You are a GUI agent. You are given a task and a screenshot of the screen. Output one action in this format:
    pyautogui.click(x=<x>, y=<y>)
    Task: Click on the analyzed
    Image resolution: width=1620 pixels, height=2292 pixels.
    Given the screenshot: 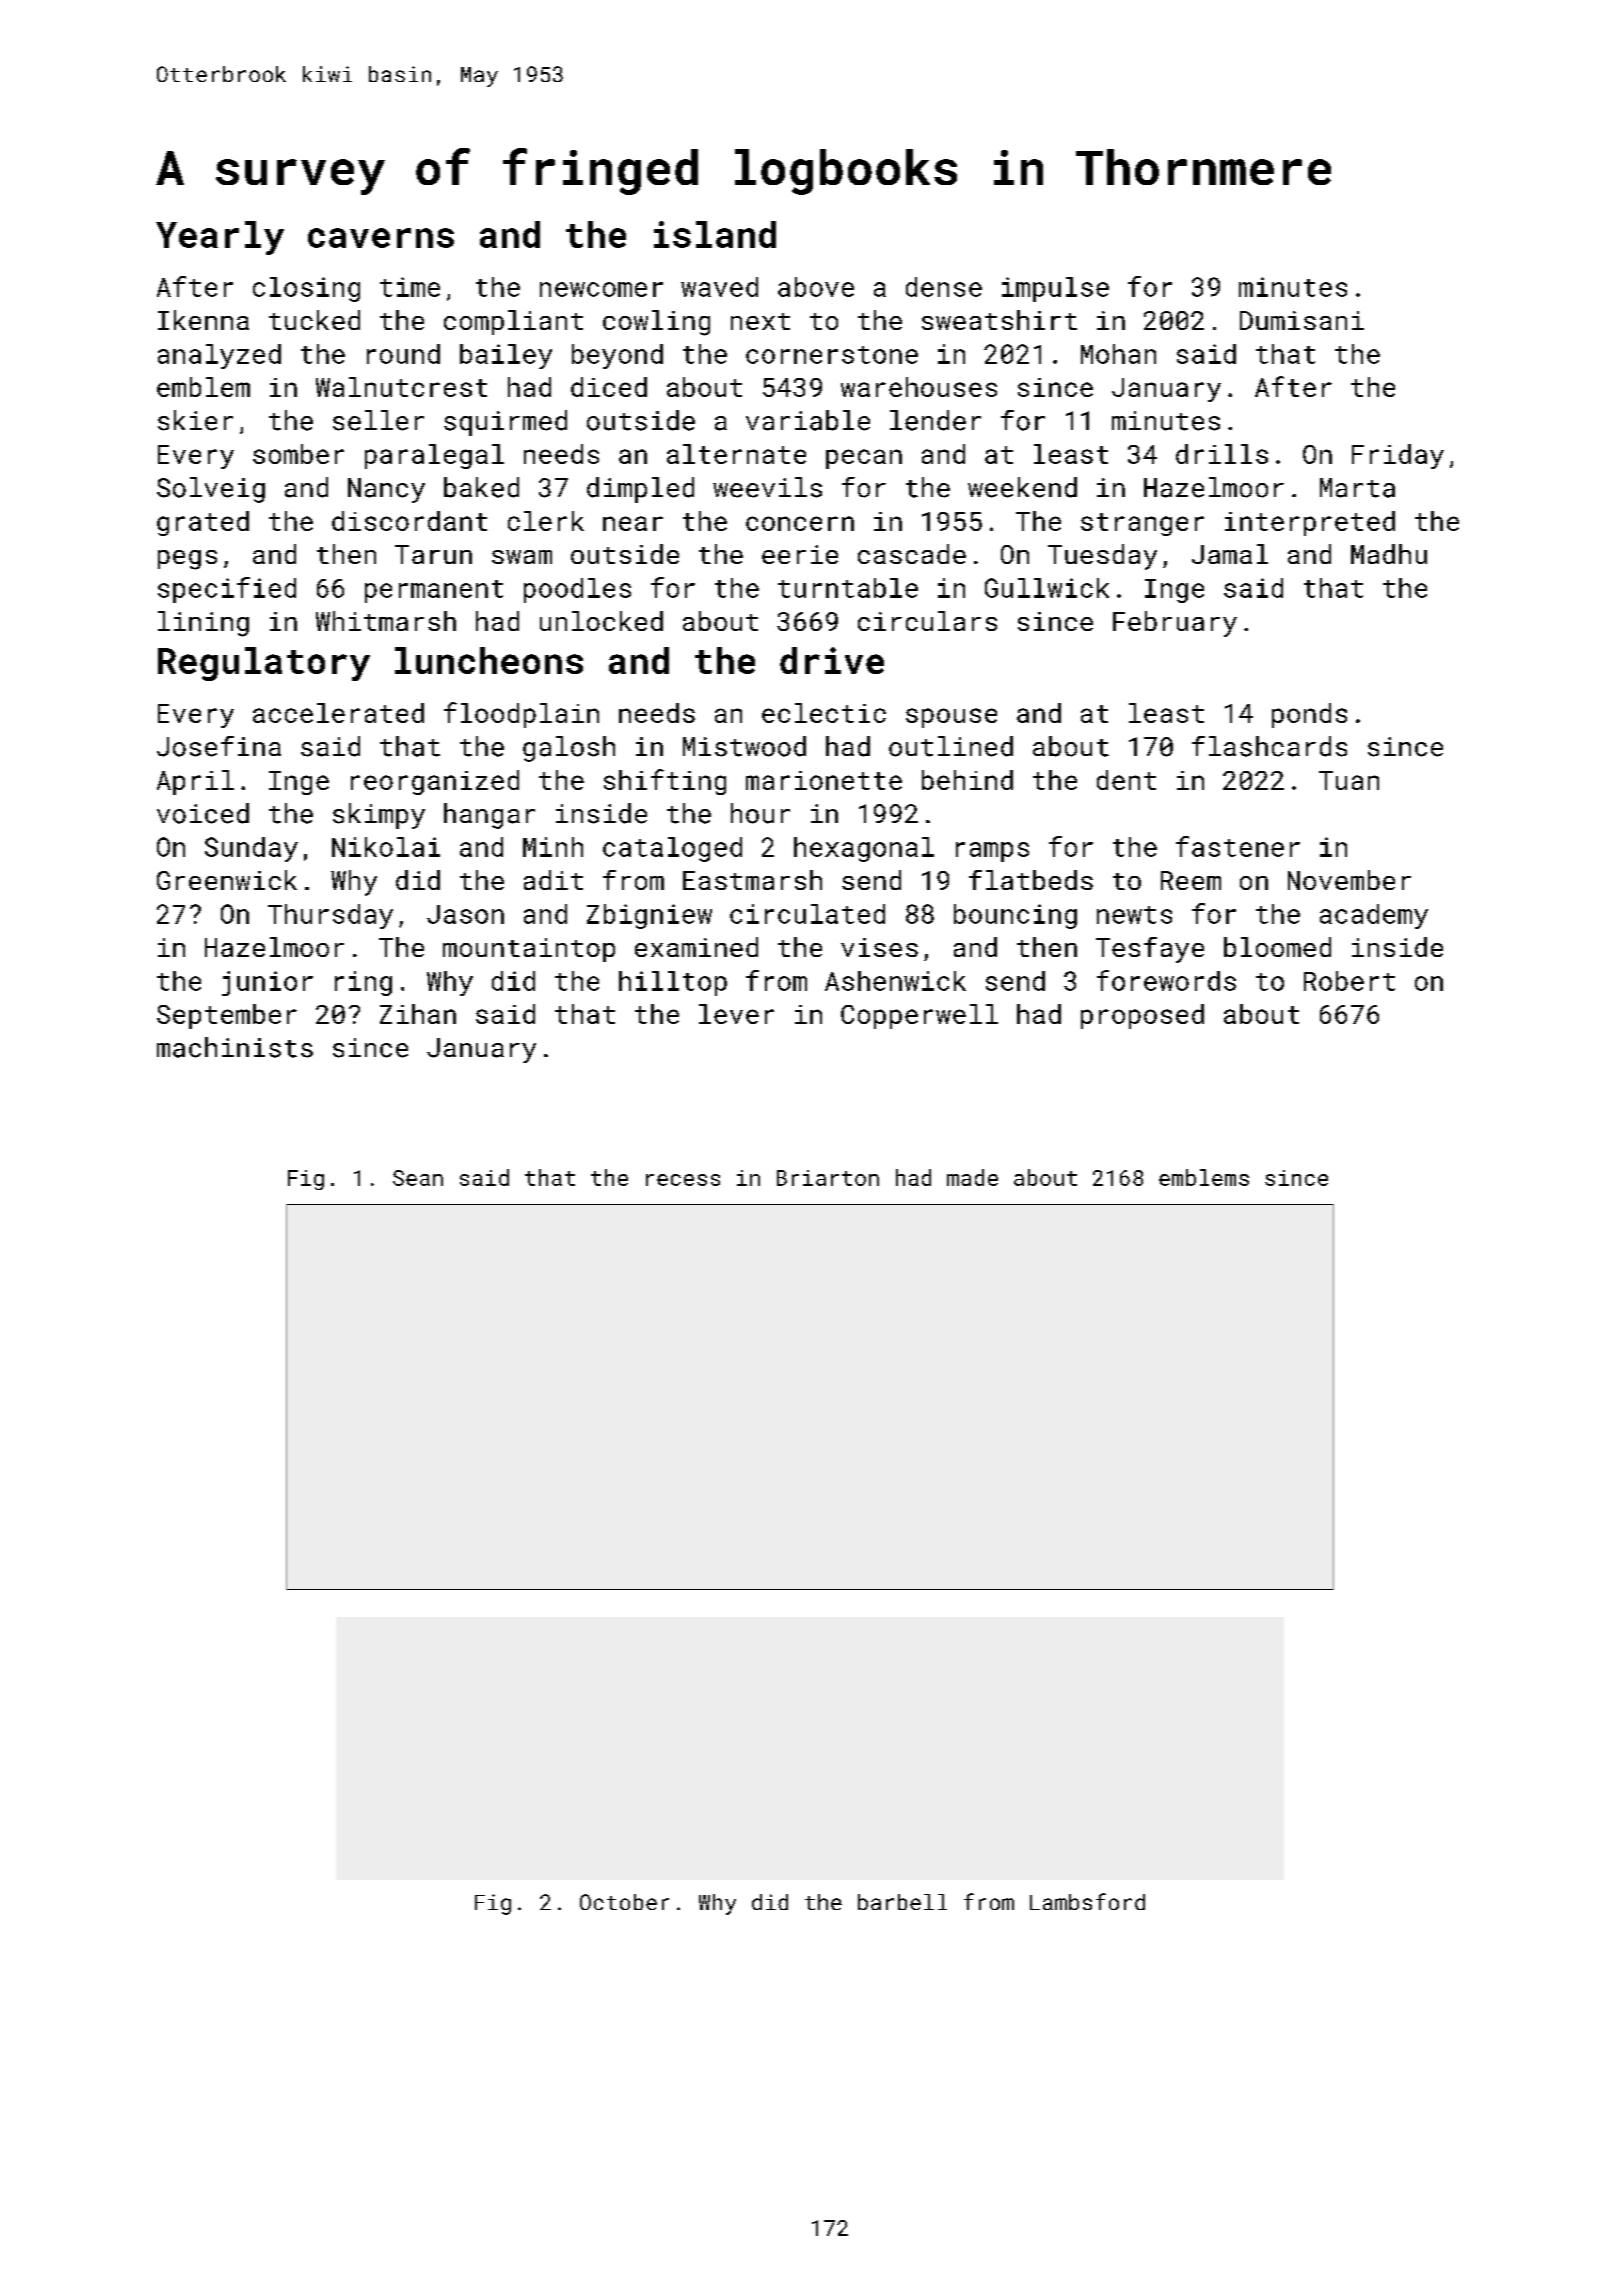 What is the action you would take?
    pyautogui.click(x=219, y=356)
